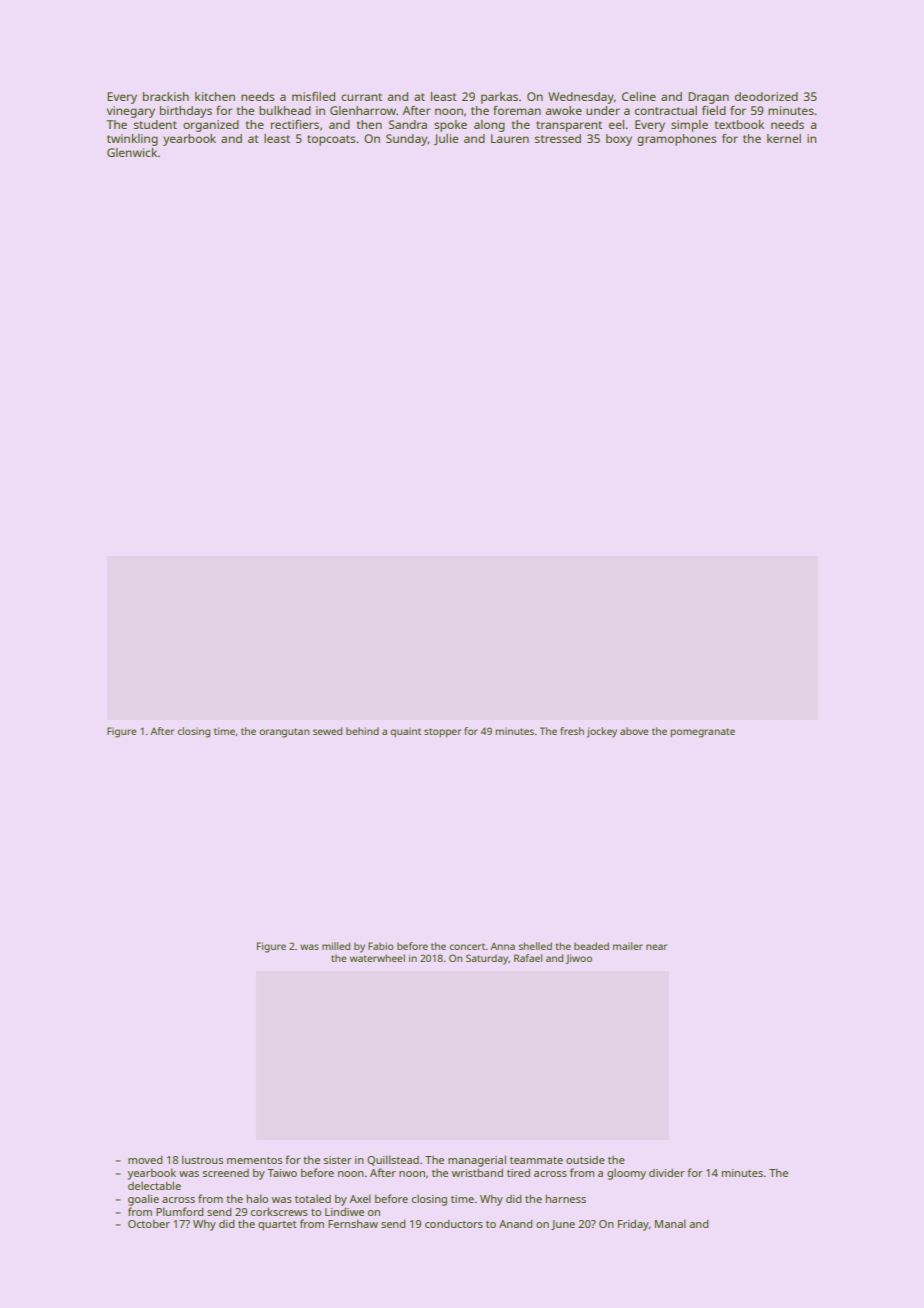 Image resolution: width=924 pixels, height=1308 pixels. I want to click on gramophones, so click(676, 140).
